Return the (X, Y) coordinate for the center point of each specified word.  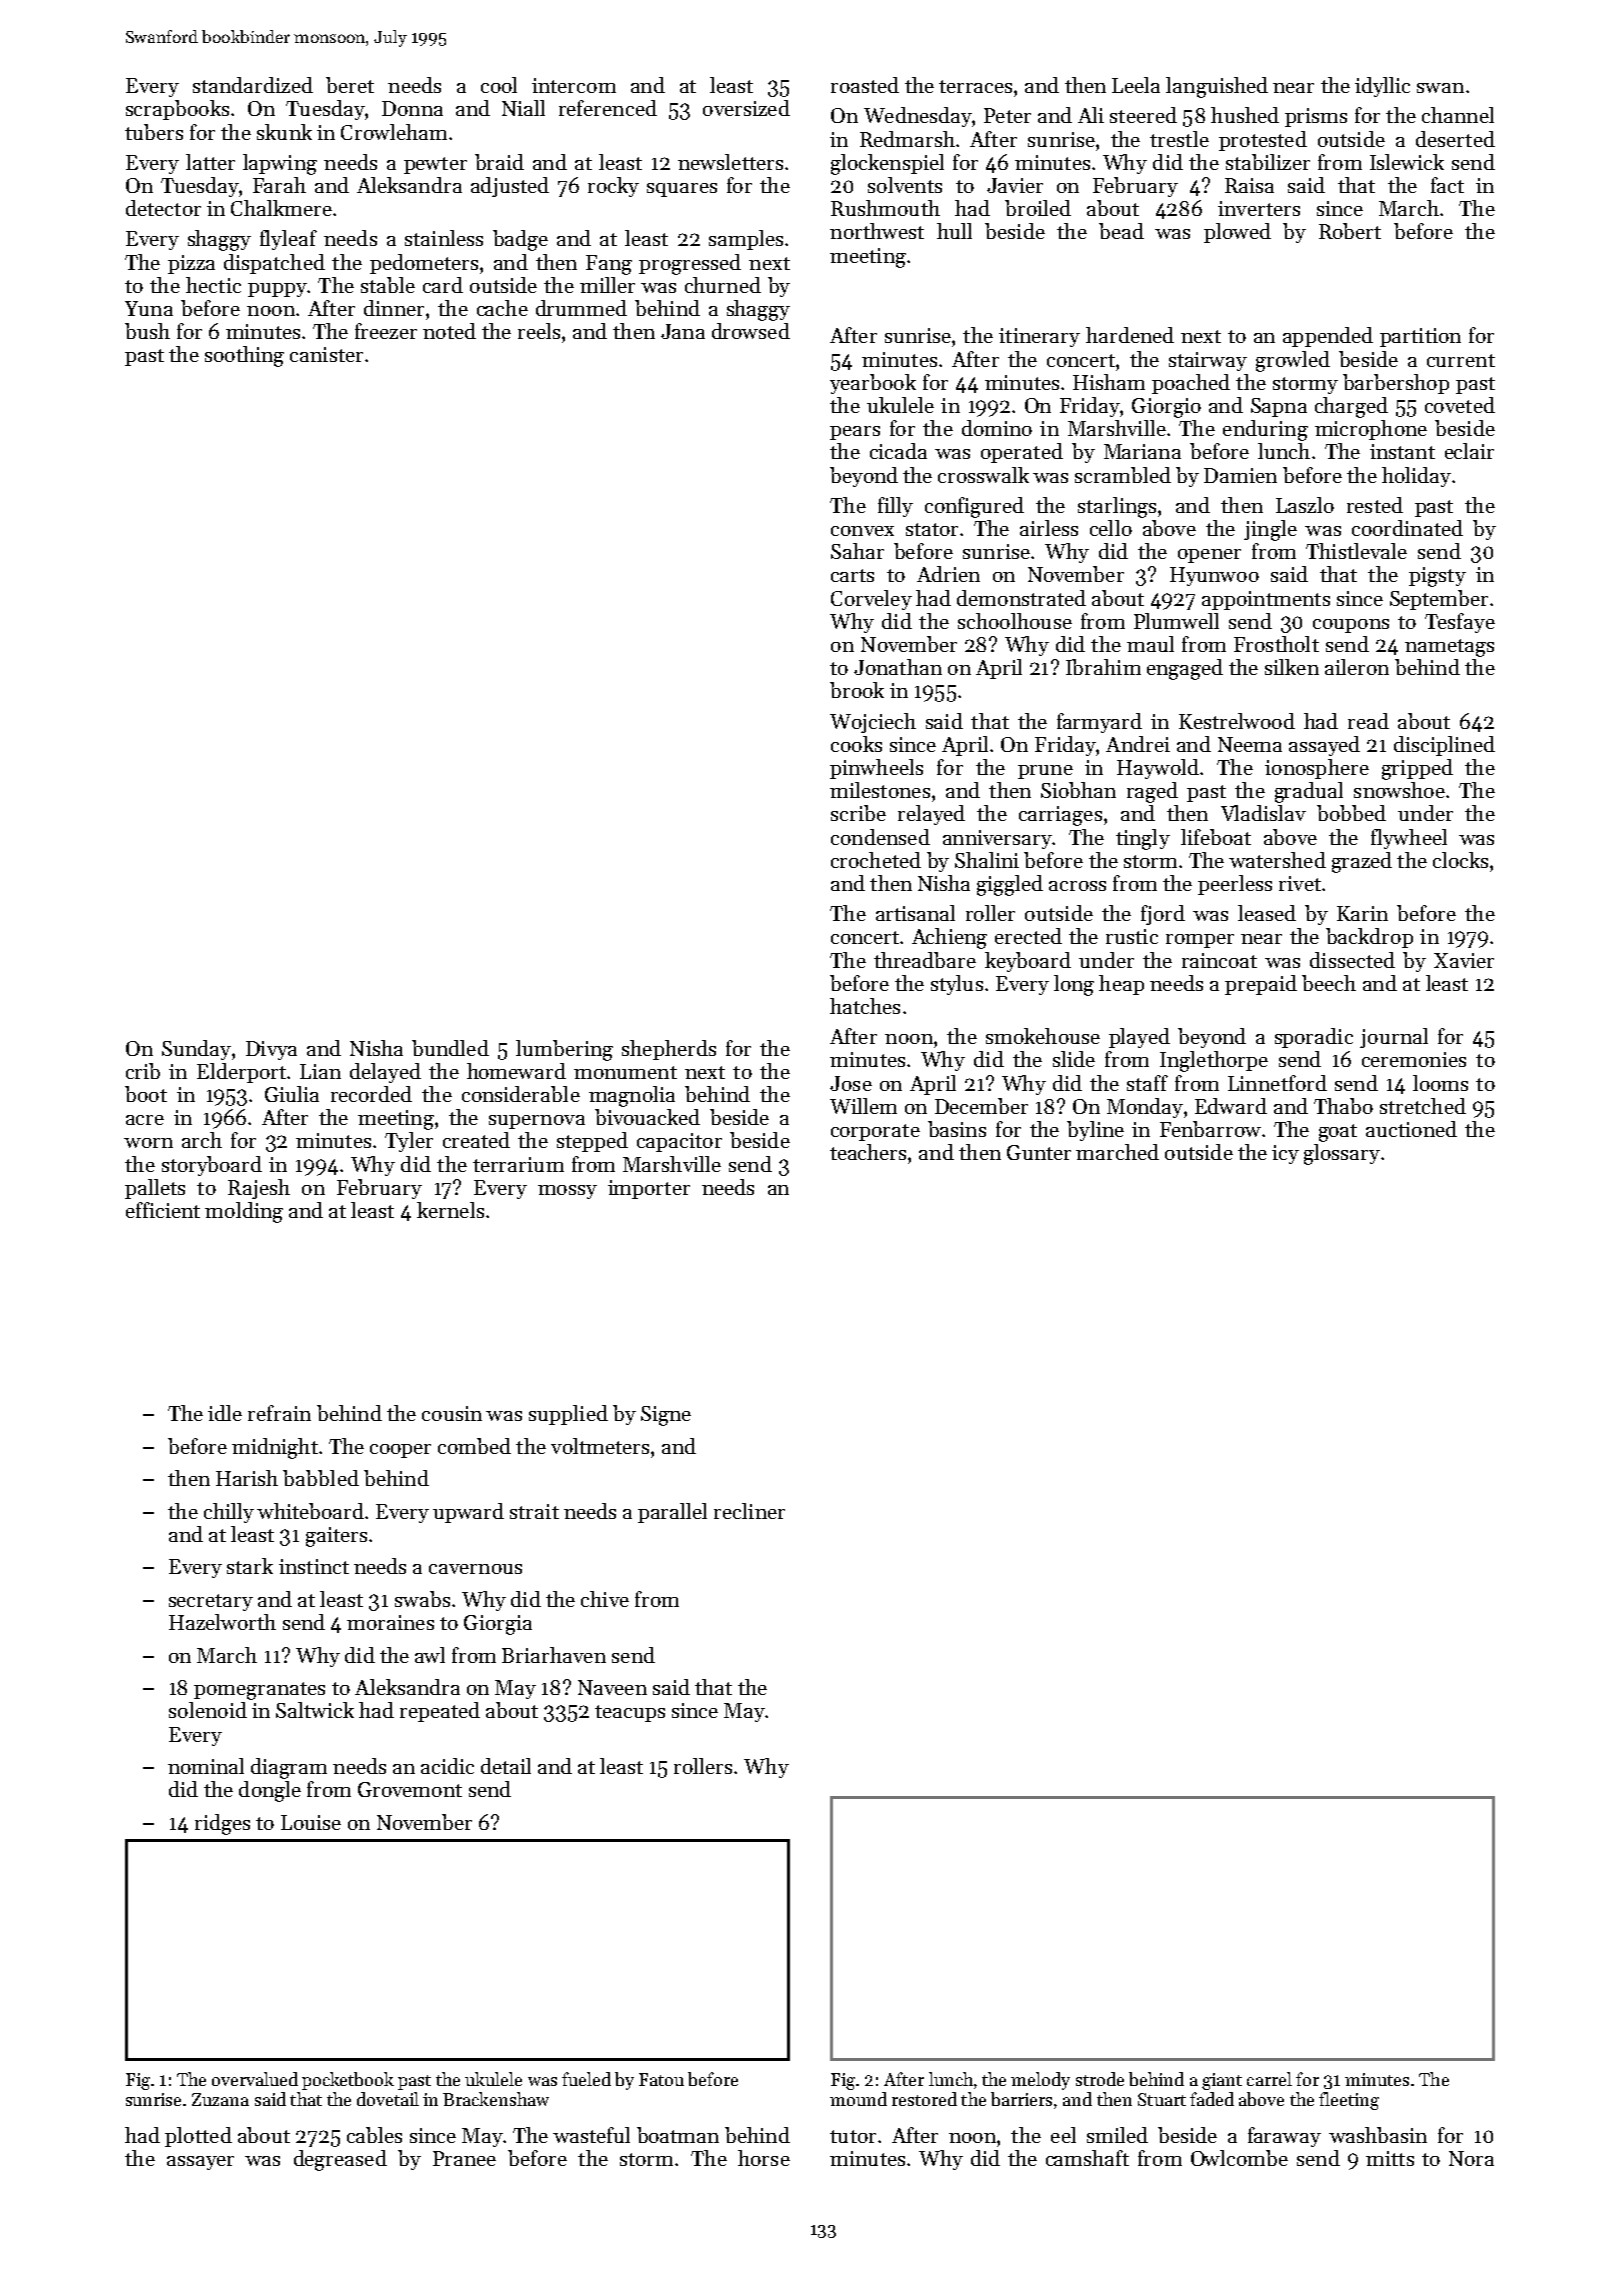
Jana (683, 331)
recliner (749, 1511)
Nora (1471, 2158)
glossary (1342, 1154)
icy (1285, 1154)
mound (858, 2099)
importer (649, 1189)
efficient (163, 1210)
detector (163, 208)
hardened (1130, 335)
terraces (975, 86)
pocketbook (348, 2081)
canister (326, 354)
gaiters (336, 1537)
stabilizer (1268, 162)
